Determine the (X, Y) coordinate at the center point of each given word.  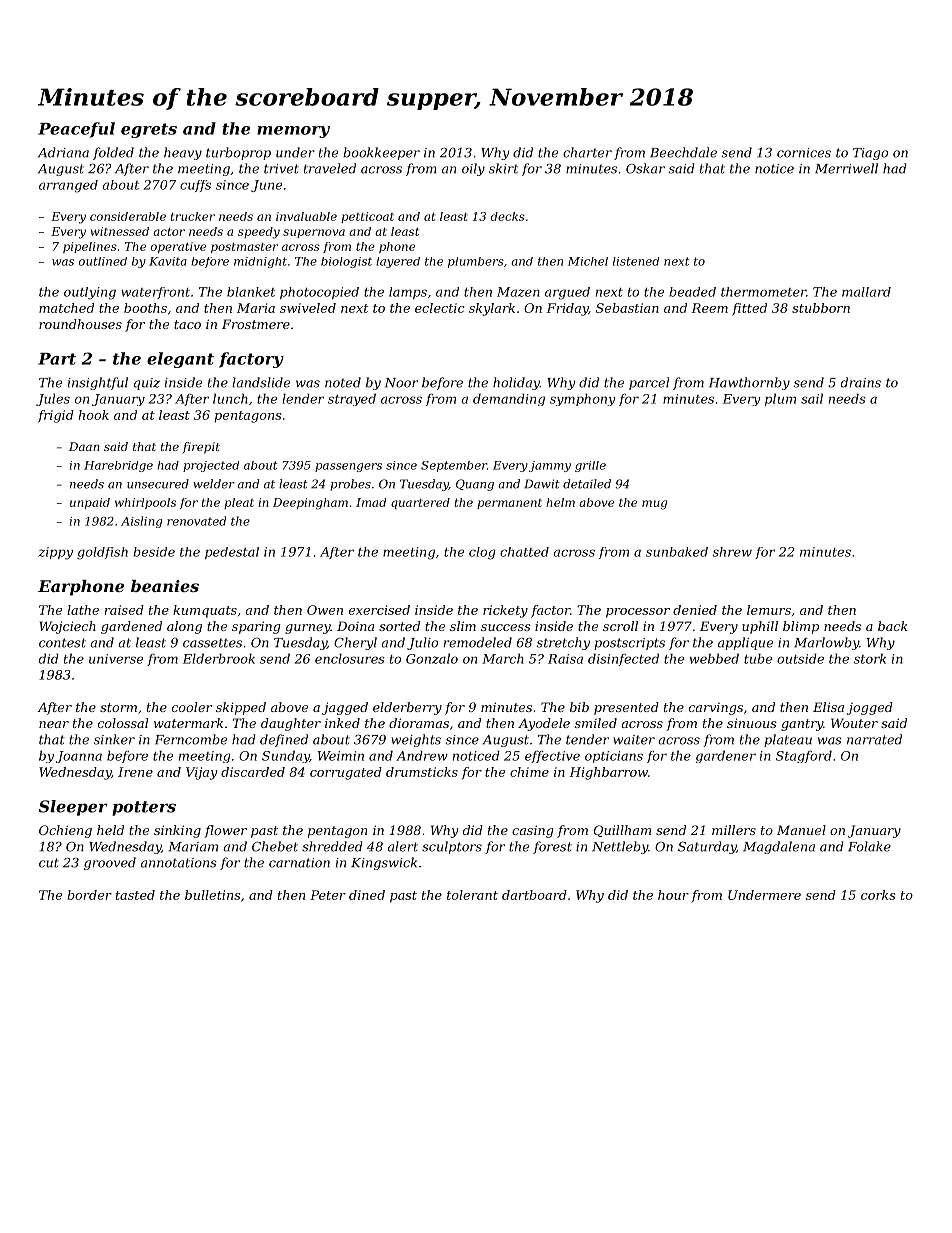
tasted (135, 895)
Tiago (870, 154)
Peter (328, 895)
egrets (149, 130)
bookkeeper (381, 153)
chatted (524, 552)
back (893, 626)
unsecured (158, 484)
